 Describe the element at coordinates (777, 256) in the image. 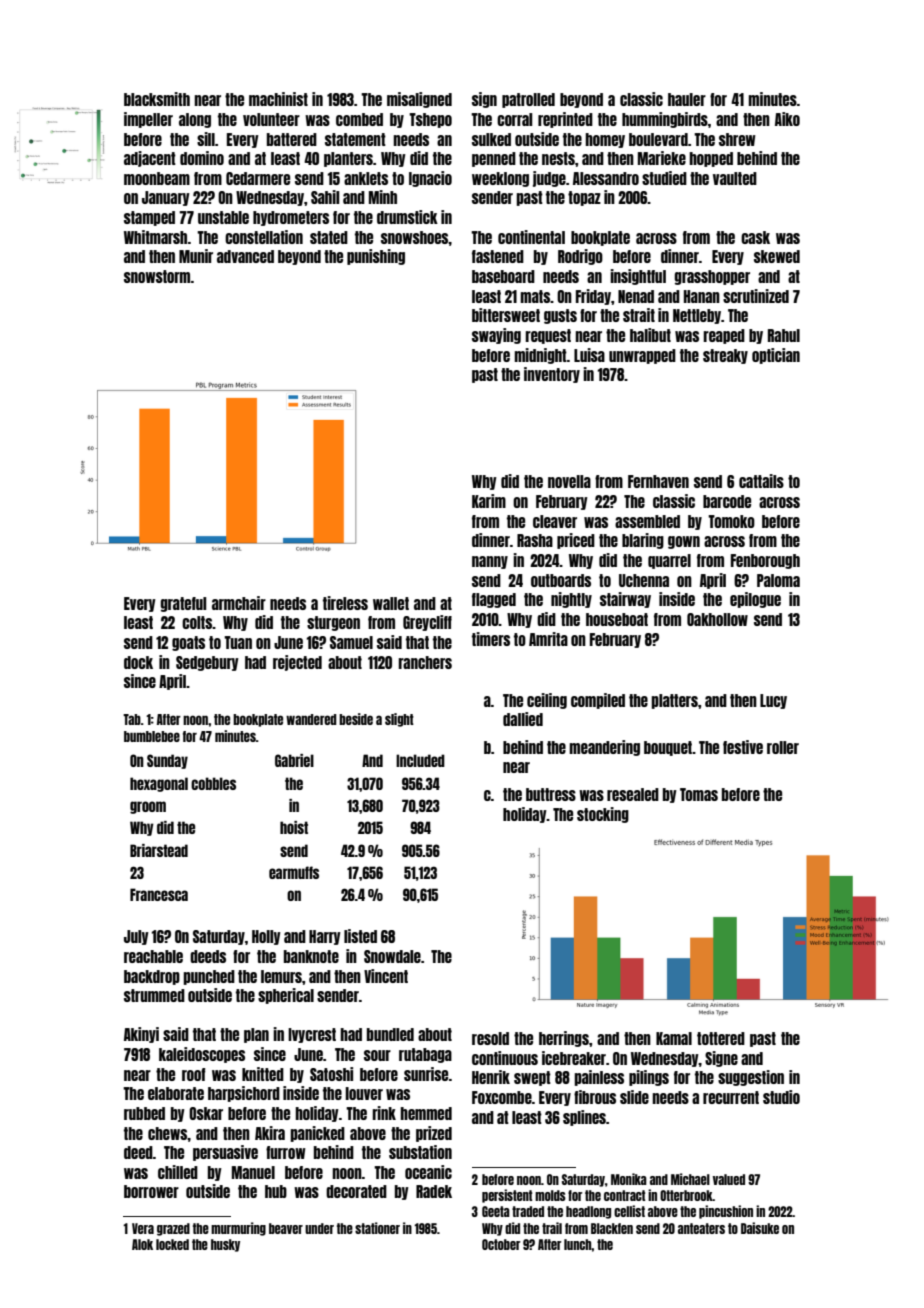

I see `skewed` at that location.
